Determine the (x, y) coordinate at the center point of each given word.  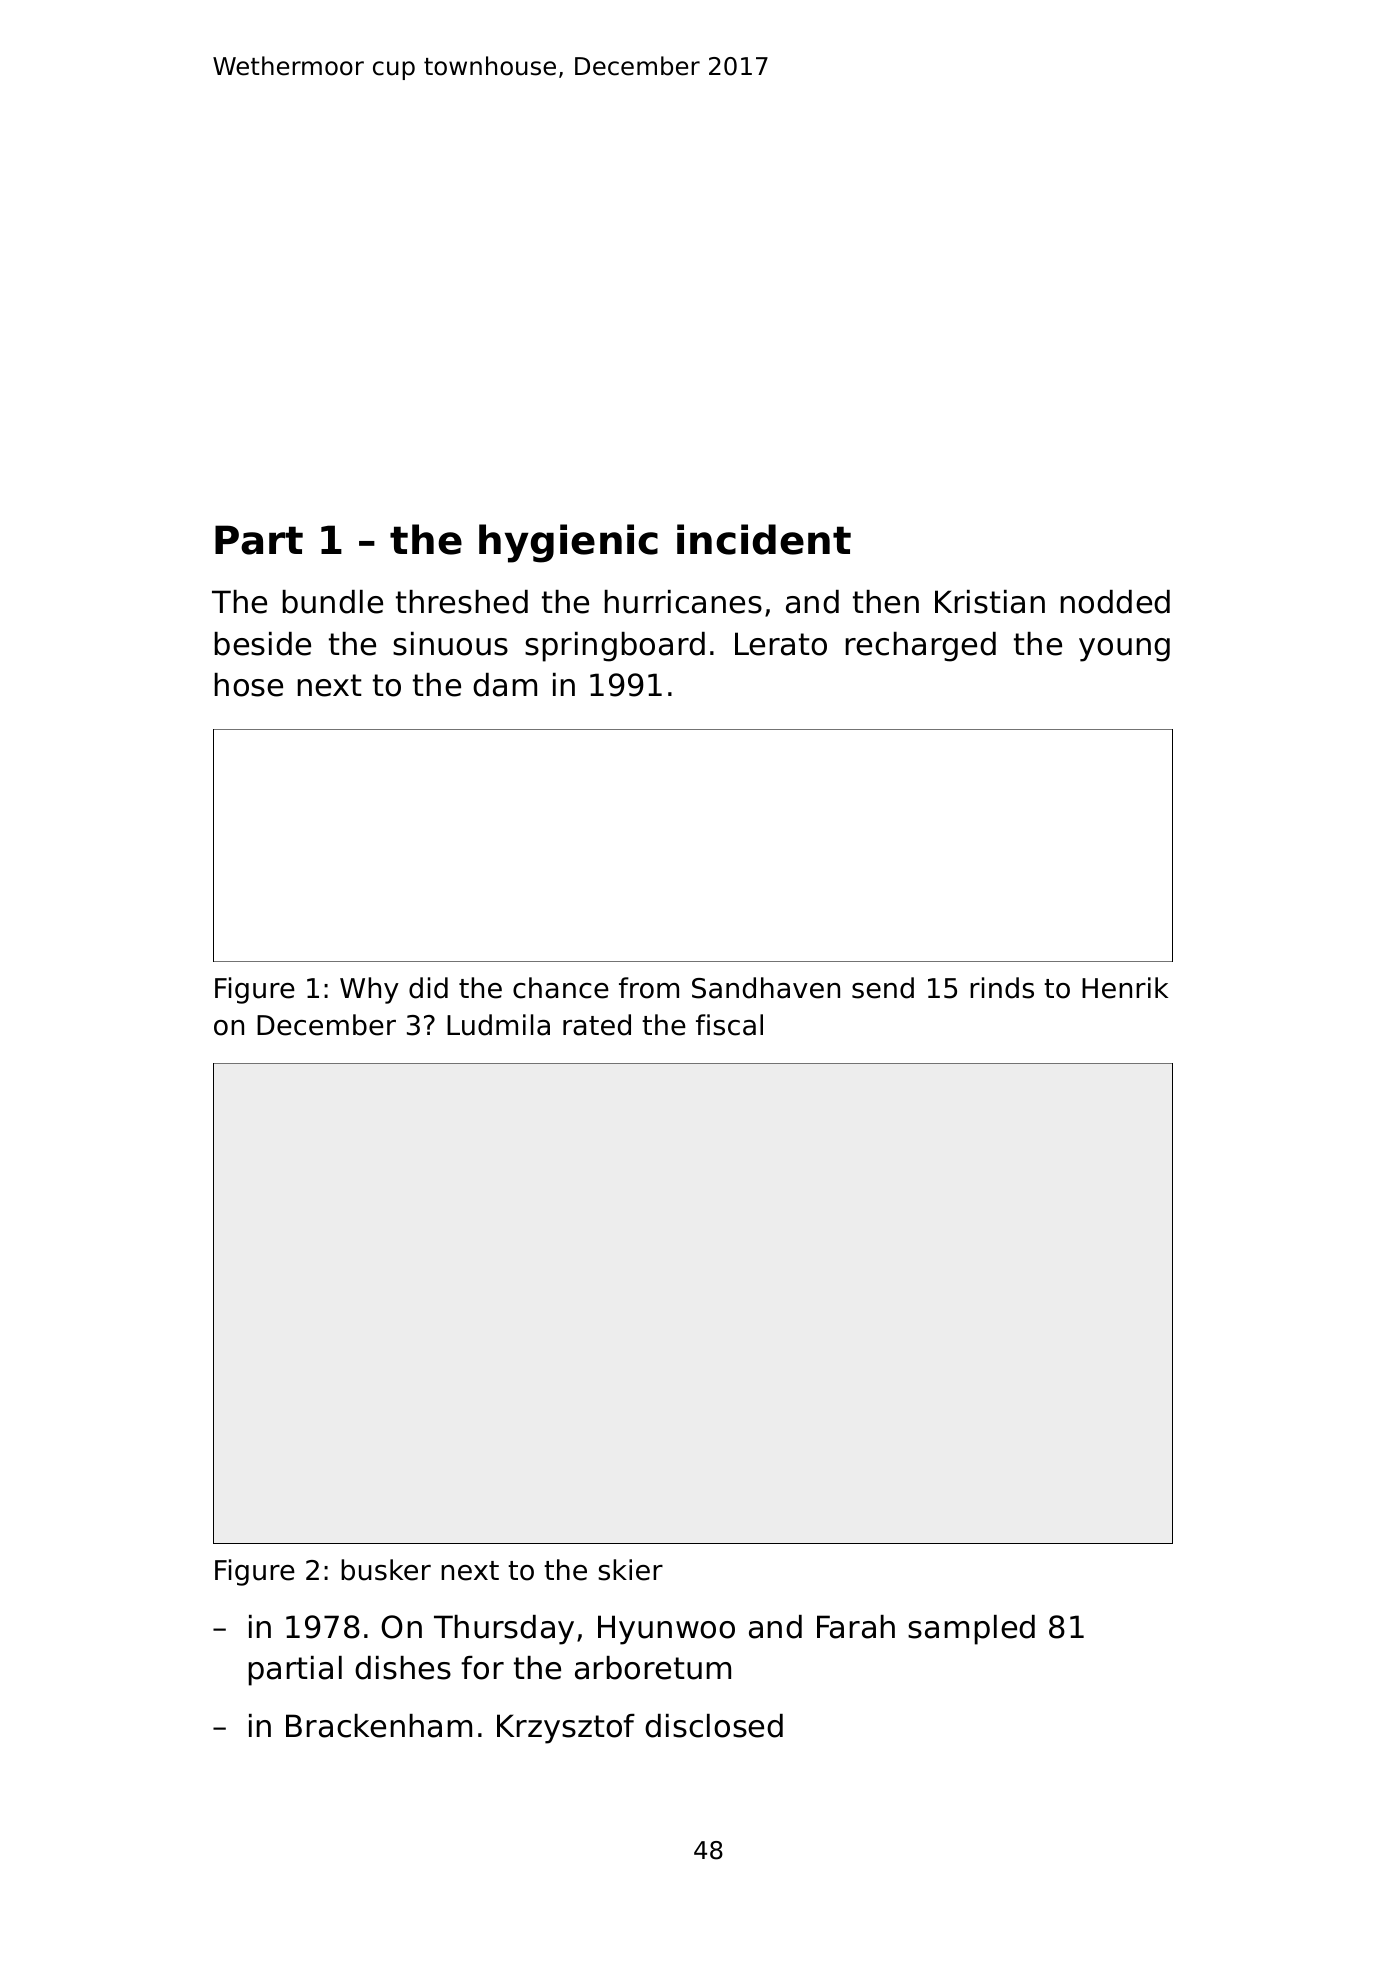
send (883, 988)
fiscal (729, 1025)
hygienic (568, 543)
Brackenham (379, 1726)
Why (369, 990)
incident (764, 539)
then (886, 602)
